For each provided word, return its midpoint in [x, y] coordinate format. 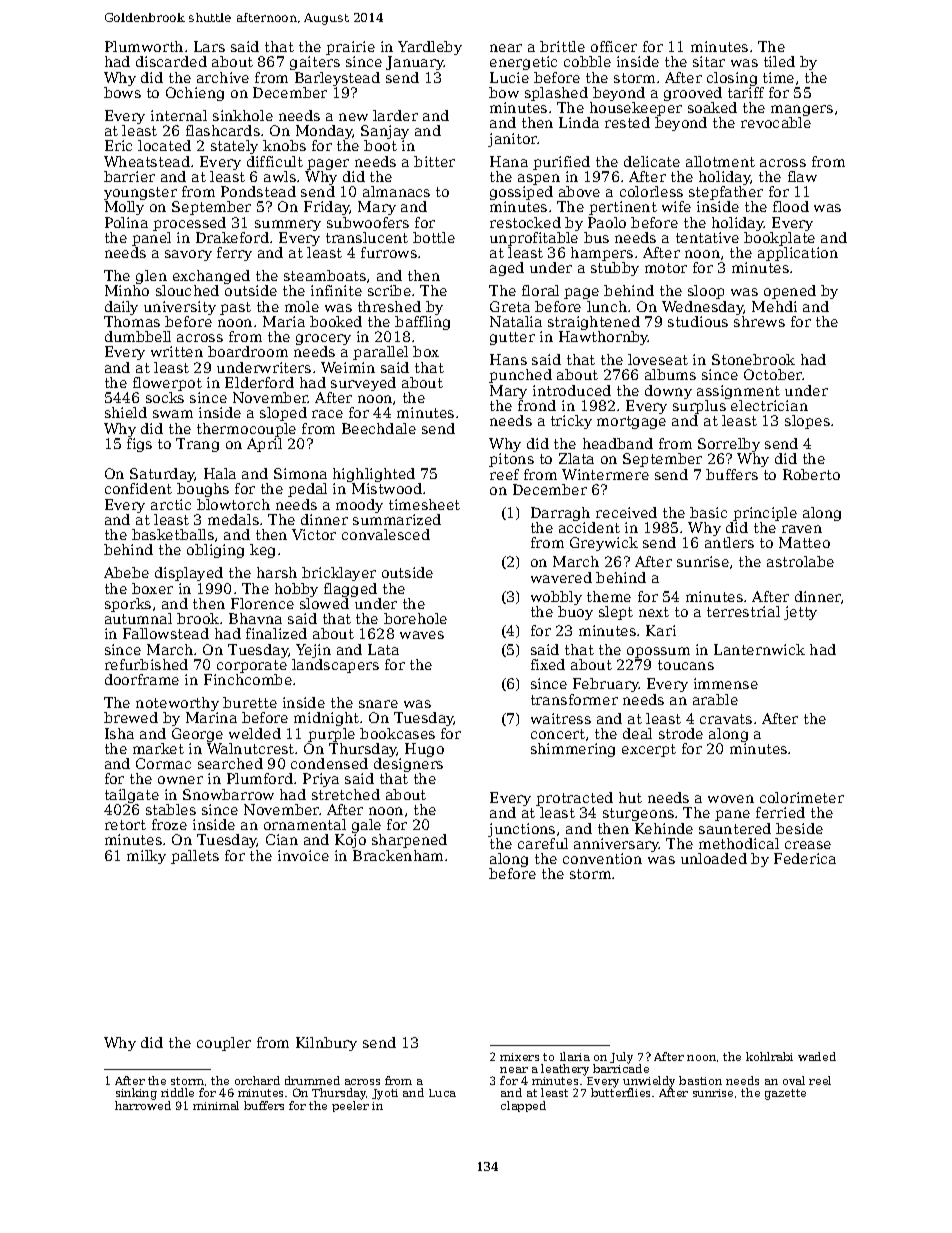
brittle [562, 46]
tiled [779, 61]
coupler [224, 1044]
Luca [442, 1093]
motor [666, 268]
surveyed [363, 384]
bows [122, 92]
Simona [300, 473]
